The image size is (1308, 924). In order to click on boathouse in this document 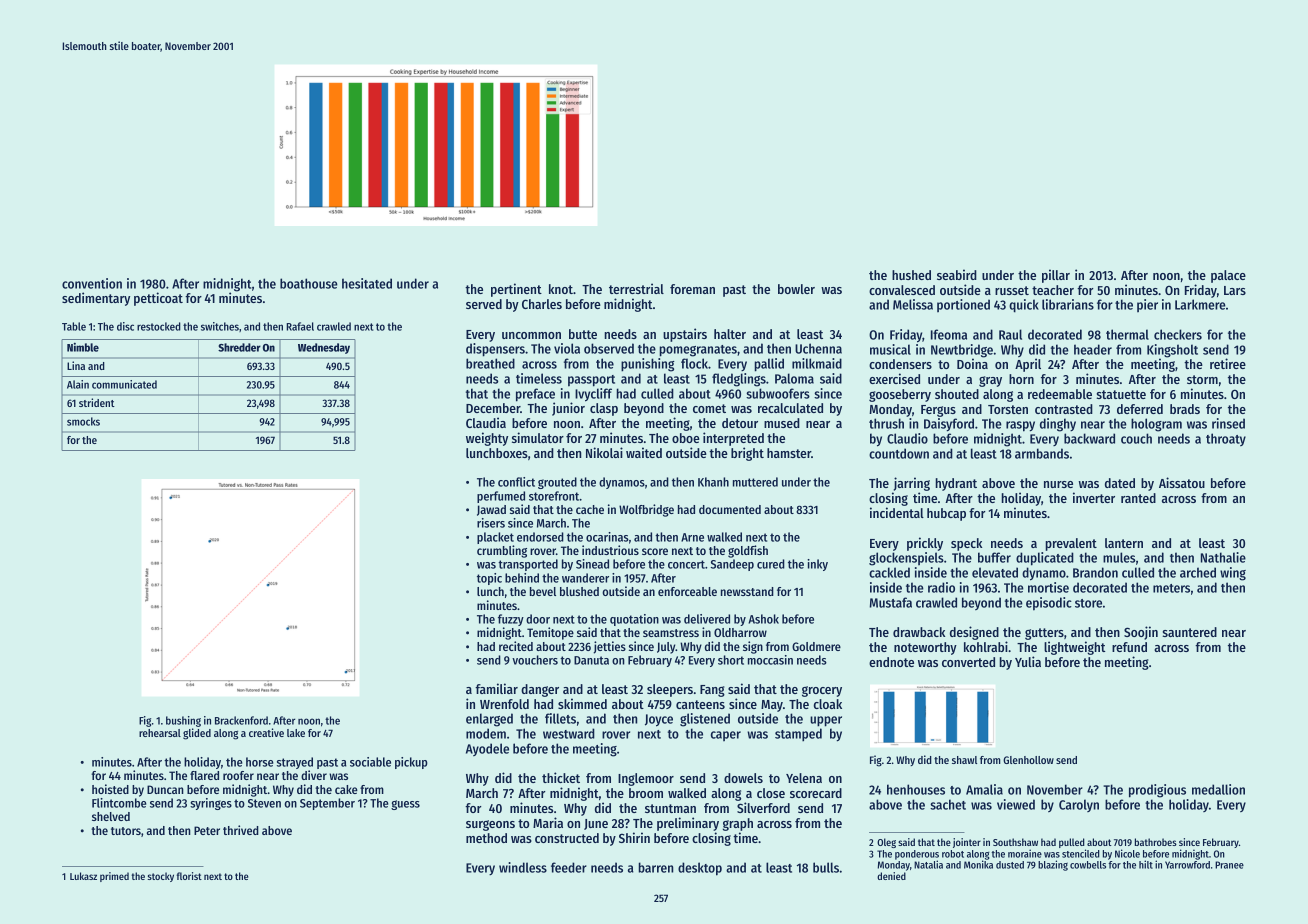, I will do `click(309, 283)`.
